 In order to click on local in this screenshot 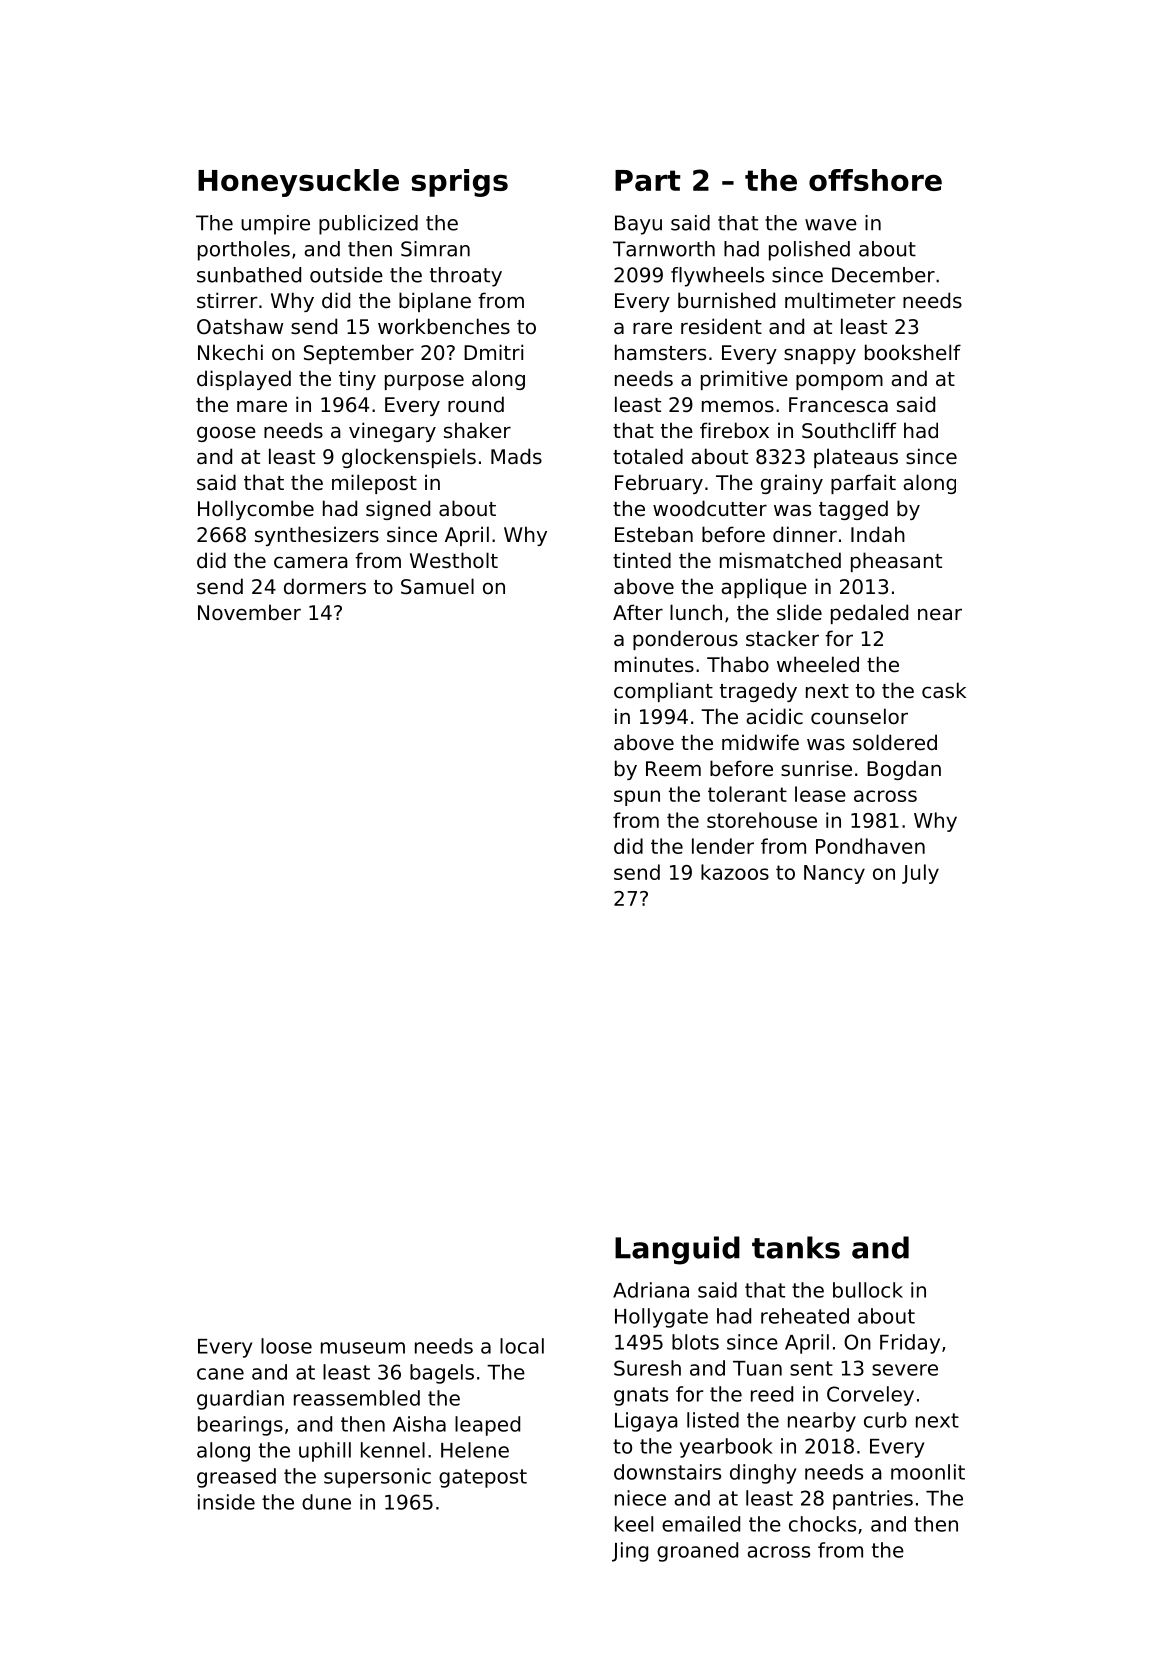, I will do `click(522, 1346)`.
